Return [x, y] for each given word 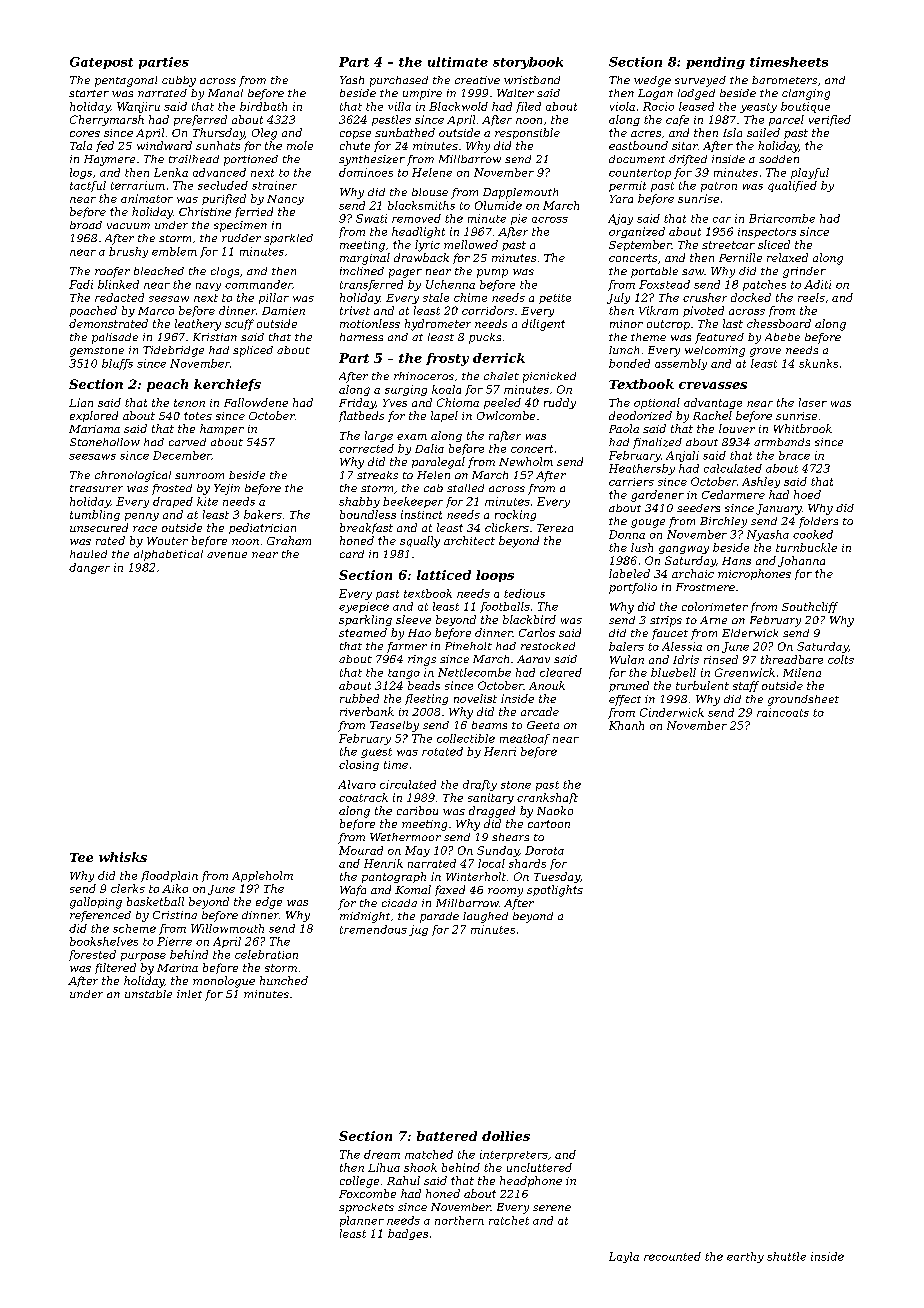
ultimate [458, 62]
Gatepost [101, 63]
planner [362, 1221]
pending [715, 63]
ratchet [509, 1220]
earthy [745, 1257]
